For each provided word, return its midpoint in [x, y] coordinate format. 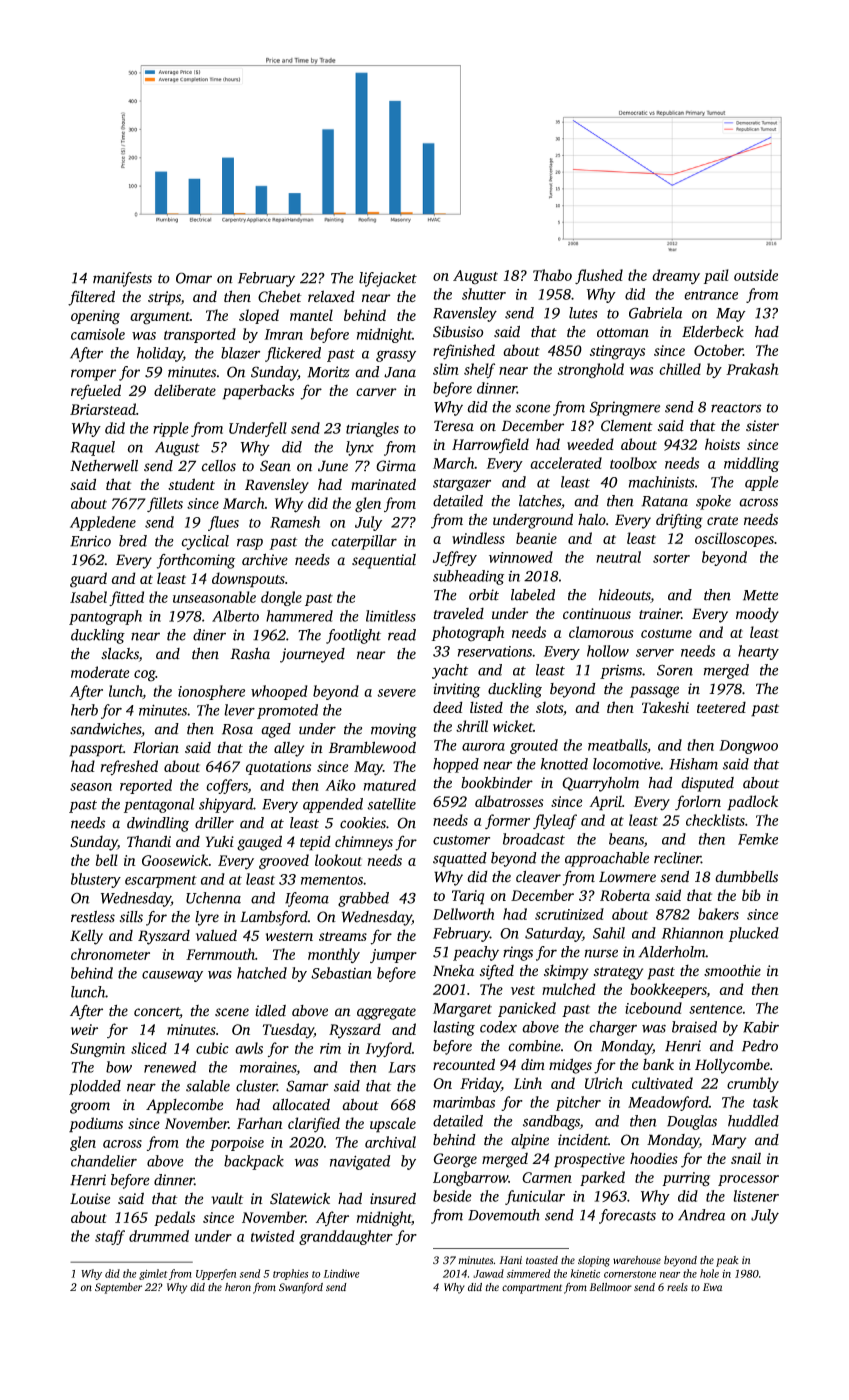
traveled [458, 613]
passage [654, 692]
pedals [174, 1218]
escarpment [161, 882]
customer [461, 840]
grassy [396, 356]
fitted [126, 598]
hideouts [625, 596]
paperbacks [258, 392]
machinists [662, 482]
